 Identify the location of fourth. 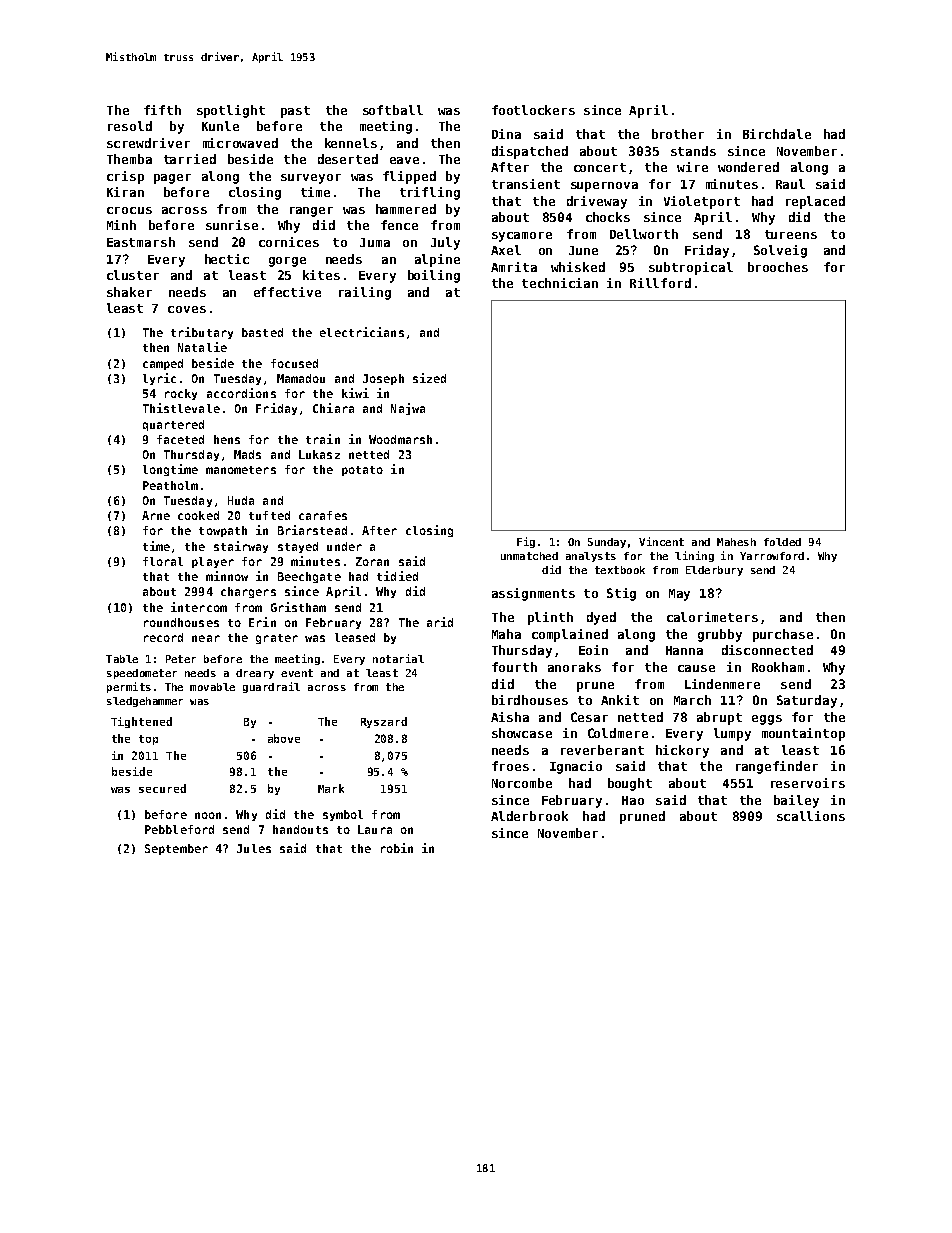
(514, 667).
